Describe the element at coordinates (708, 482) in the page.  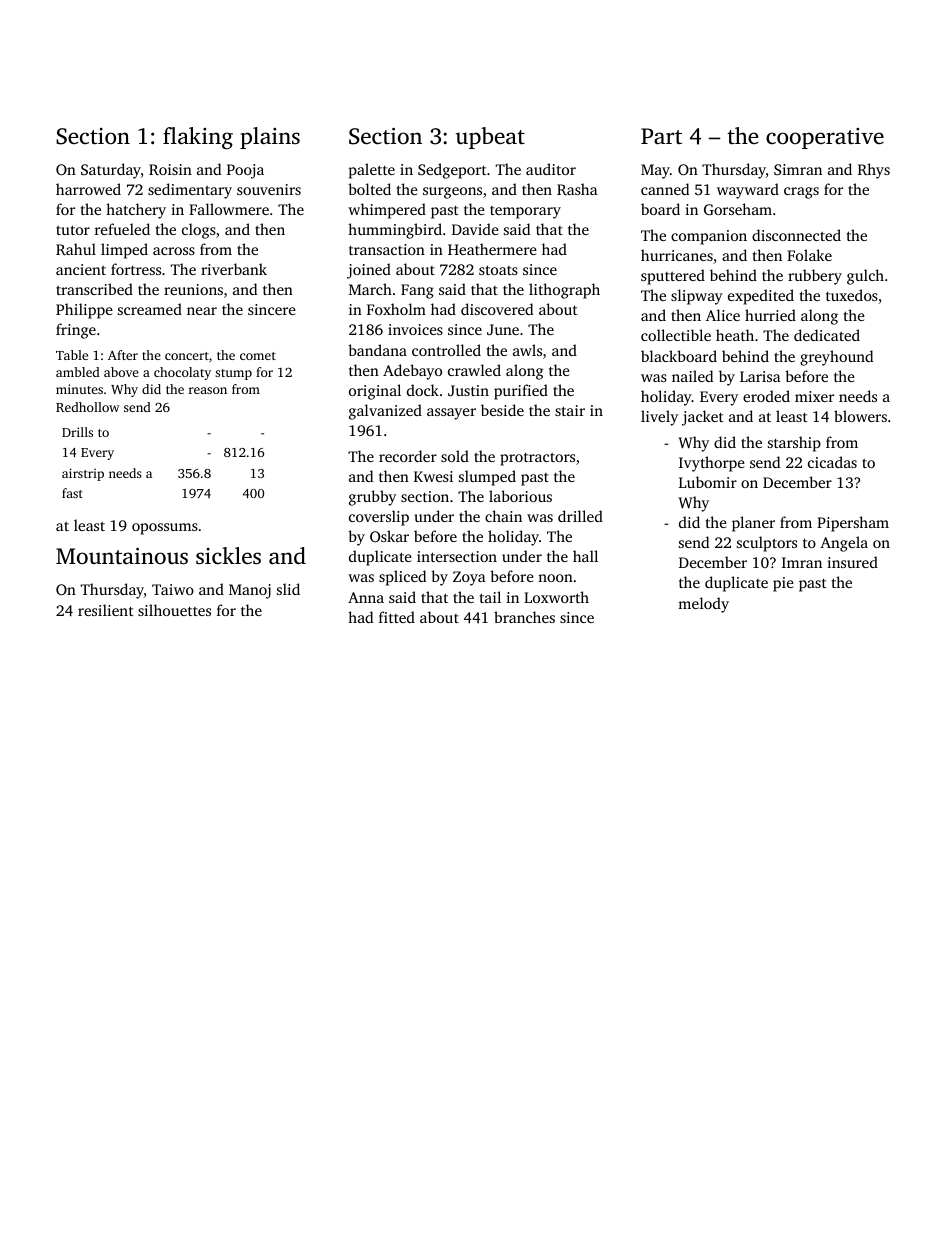
I see `Lubomir` at that location.
